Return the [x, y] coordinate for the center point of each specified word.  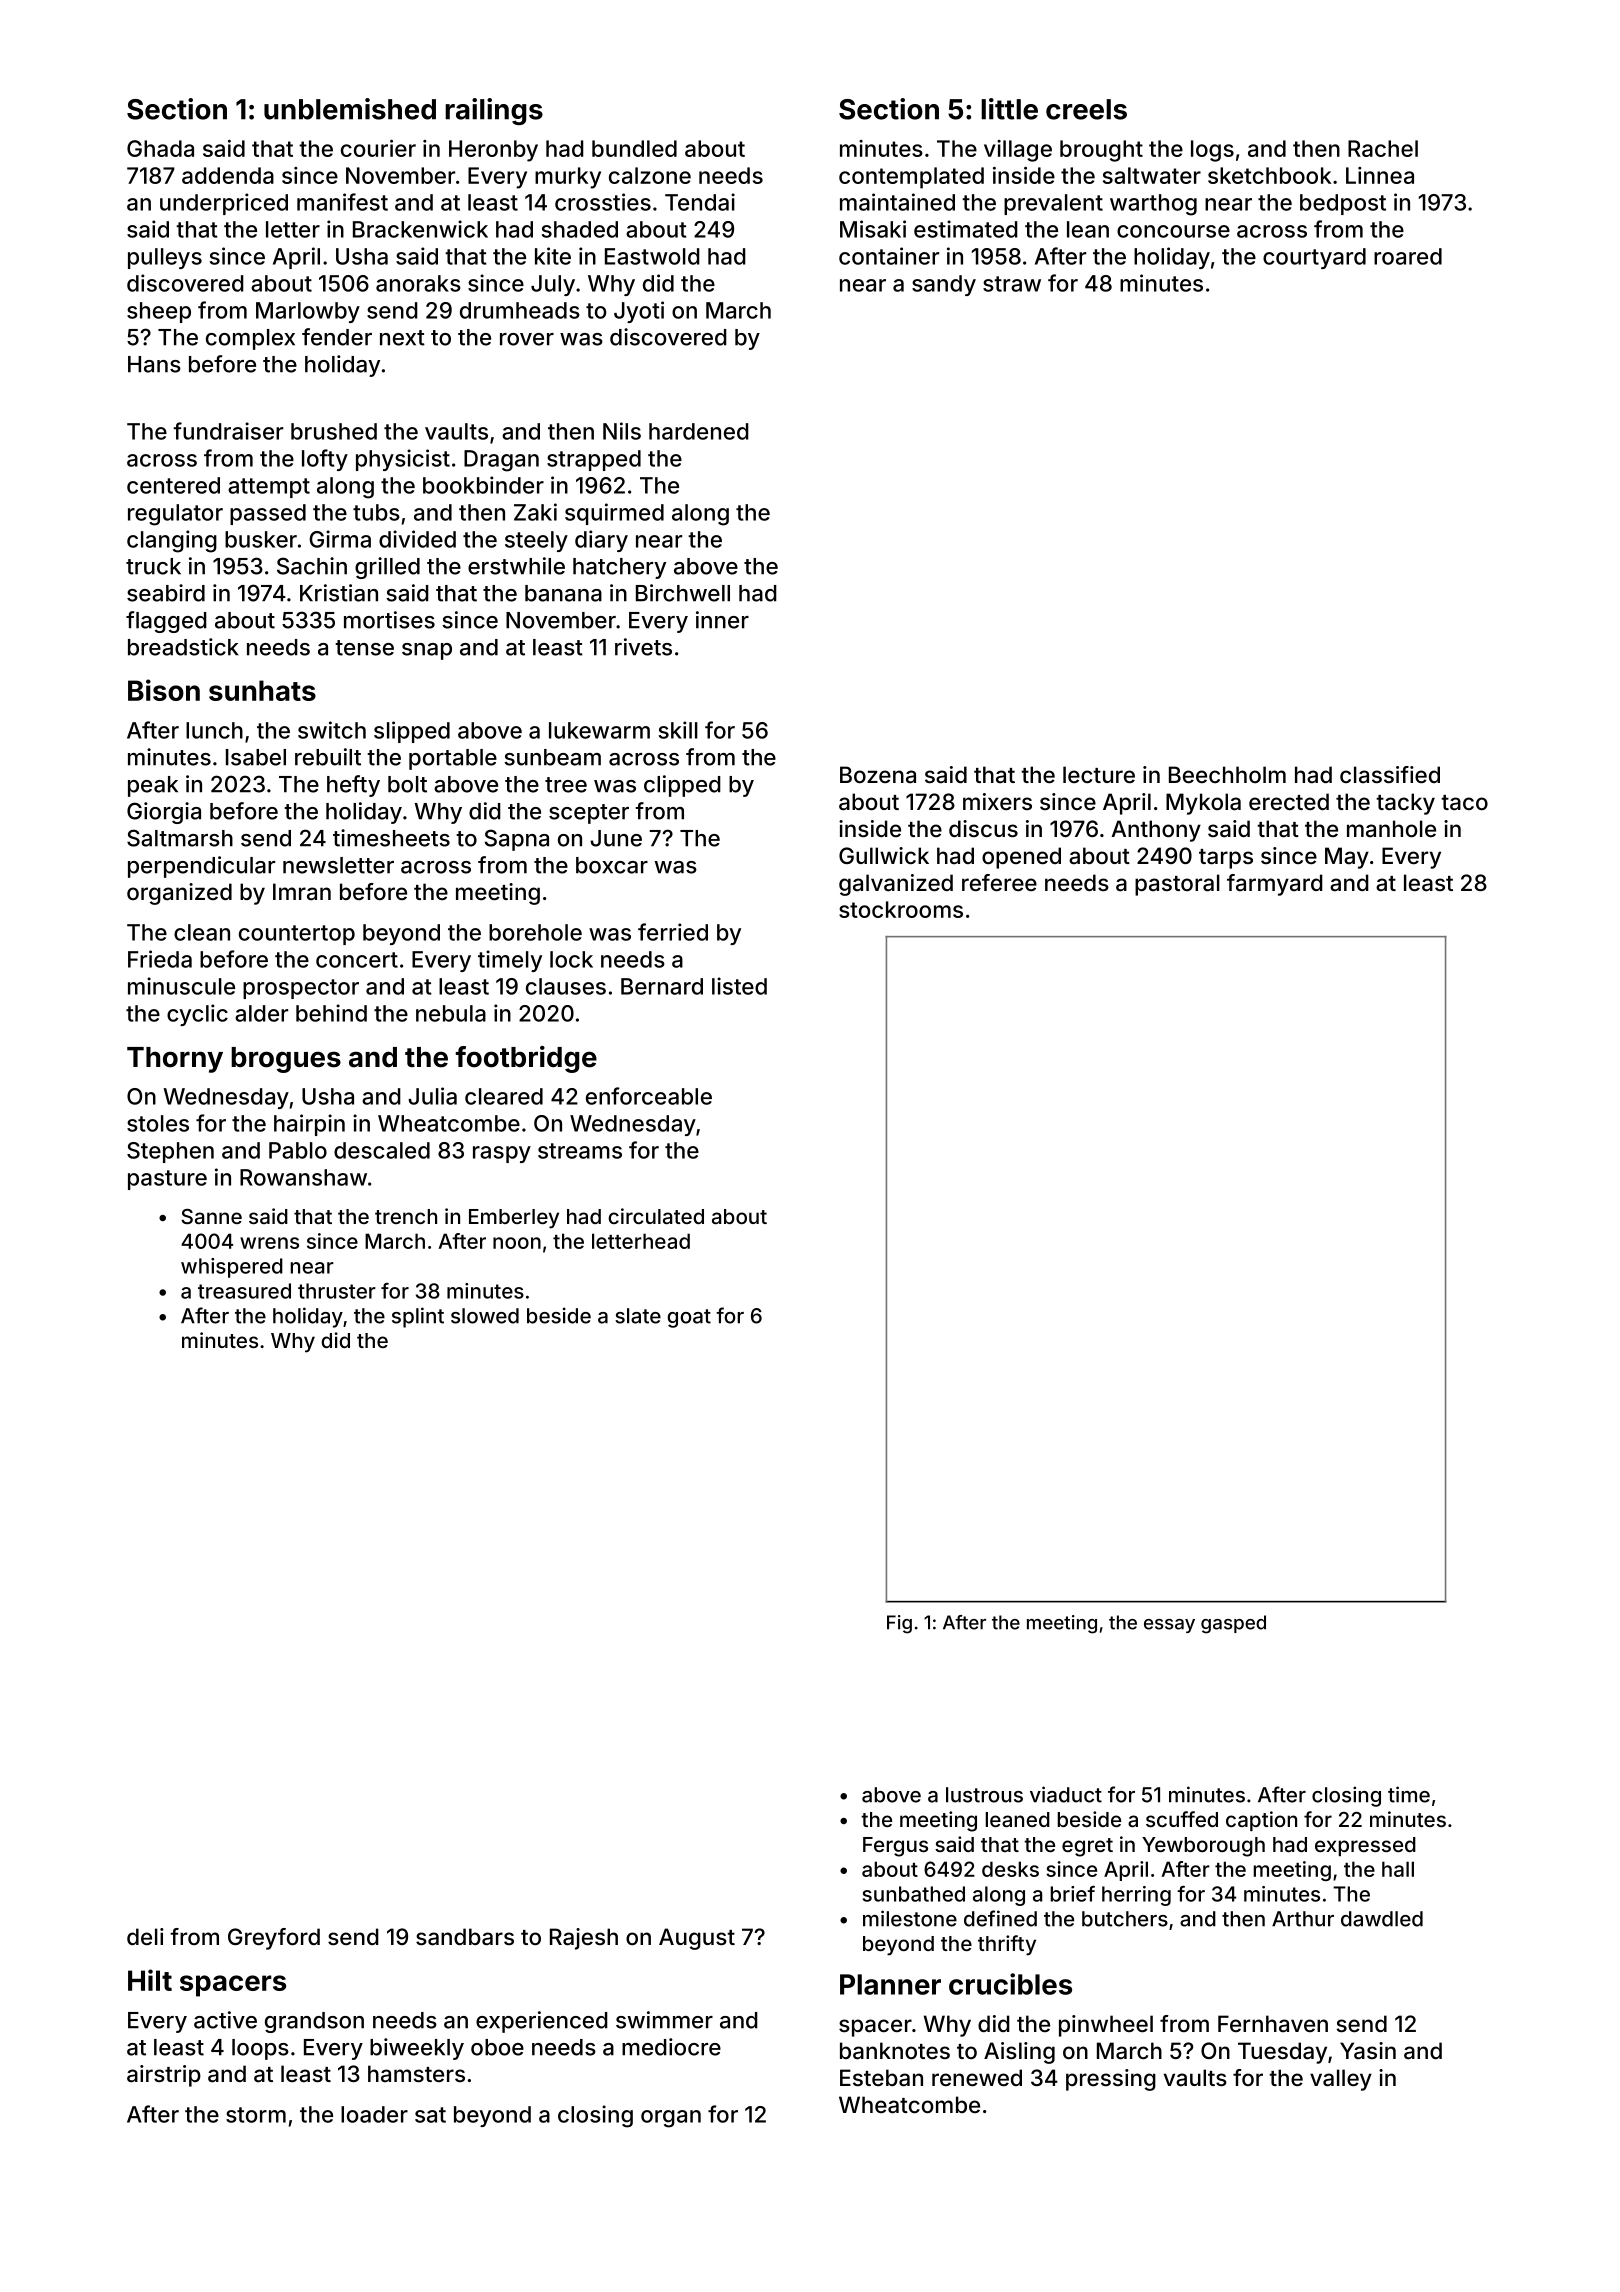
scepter [589, 814]
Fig [899, 1624]
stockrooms [901, 909]
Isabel [256, 757]
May [1347, 858]
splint [418, 1317]
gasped [1233, 1624]
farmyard [1275, 885]
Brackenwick [420, 229]
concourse [1173, 231]
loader [374, 2114]
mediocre [671, 2047]
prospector [301, 989]
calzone [650, 175]
